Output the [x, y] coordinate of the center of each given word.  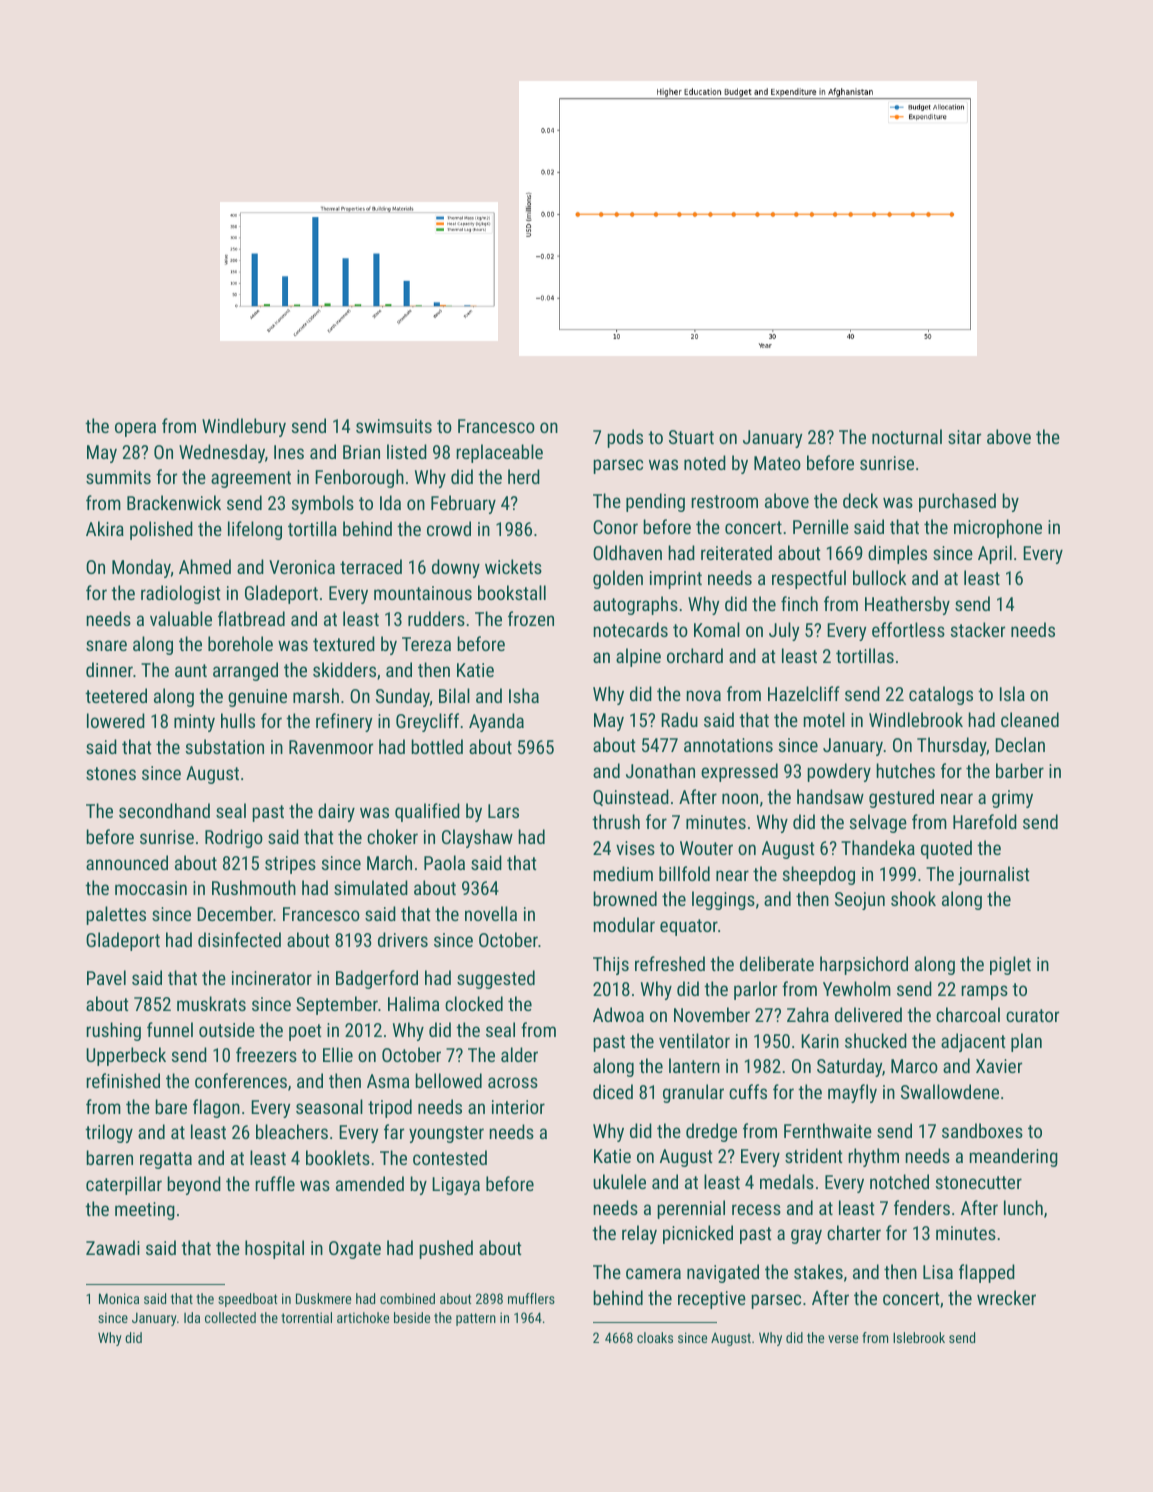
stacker [977, 629]
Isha [524, 695]
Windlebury [244, 427]
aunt [191, 670]
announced [127, 862]
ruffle [275, 1183]
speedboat [247, 1300]
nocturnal [907, 436]
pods [625, 438]
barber [1020, 770]
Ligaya [456, 1186]
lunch [1023, 1207]
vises [635, 848]
